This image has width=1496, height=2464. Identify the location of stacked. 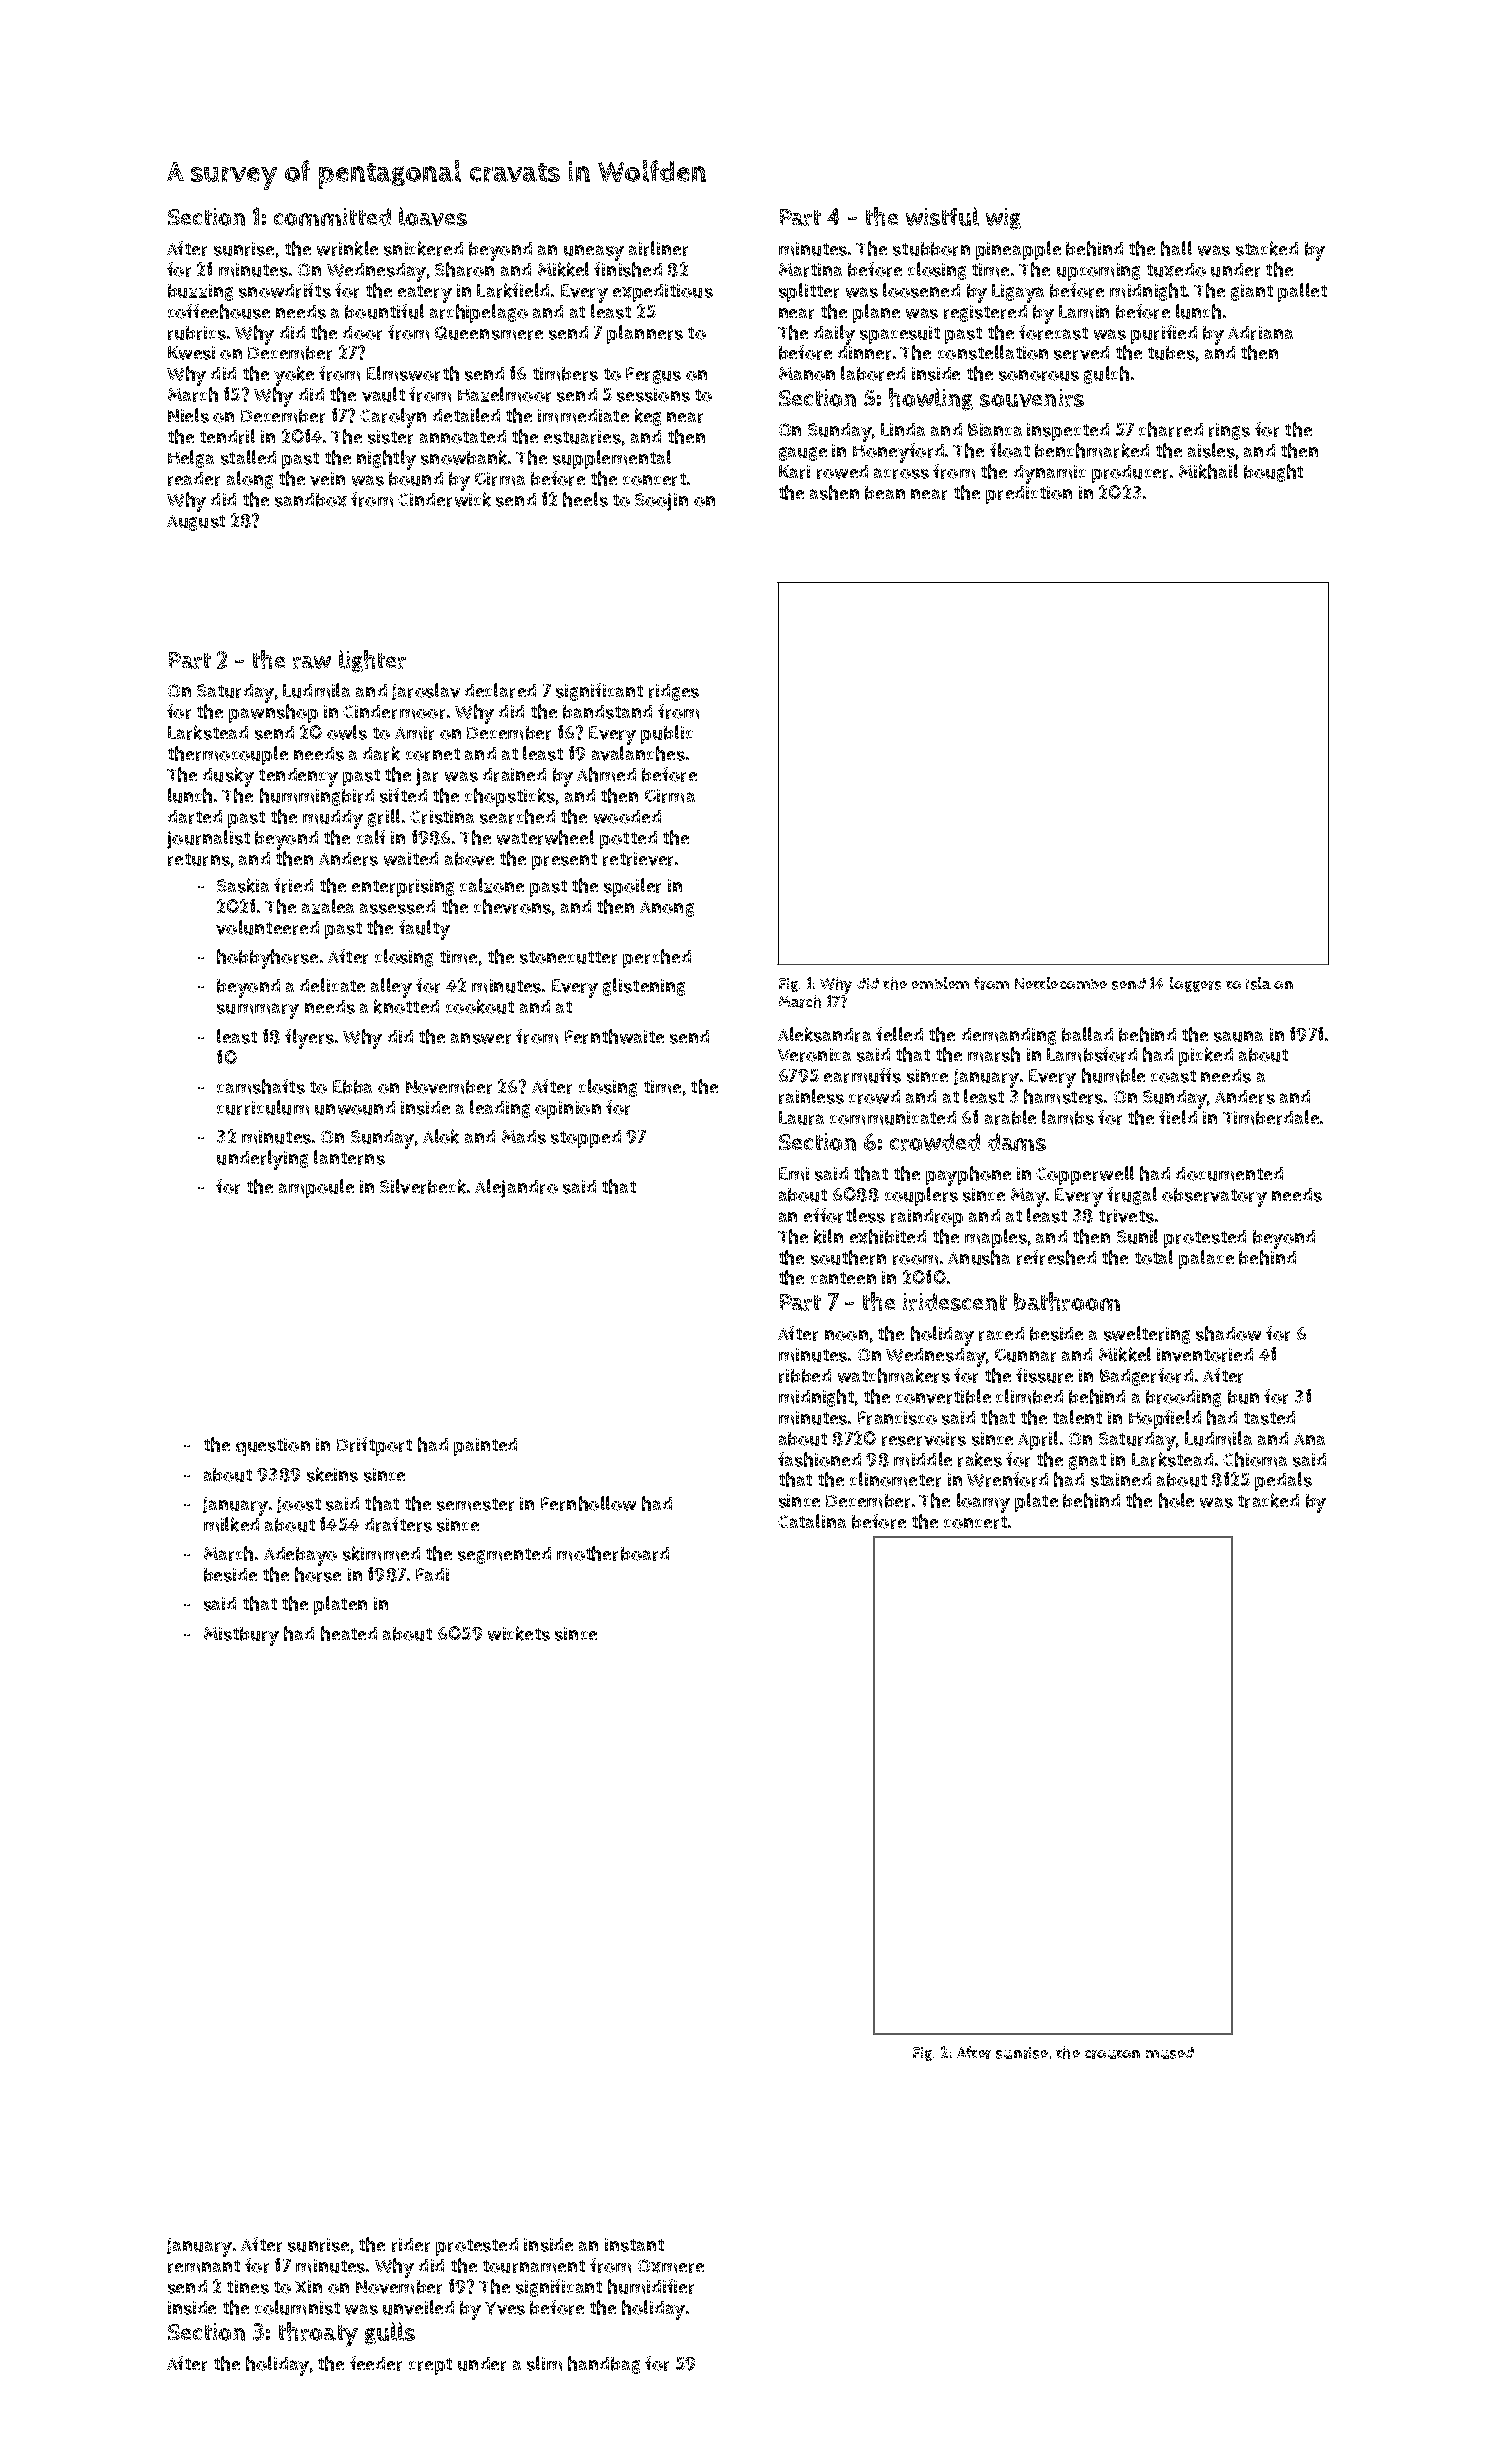
(1267, 248).
